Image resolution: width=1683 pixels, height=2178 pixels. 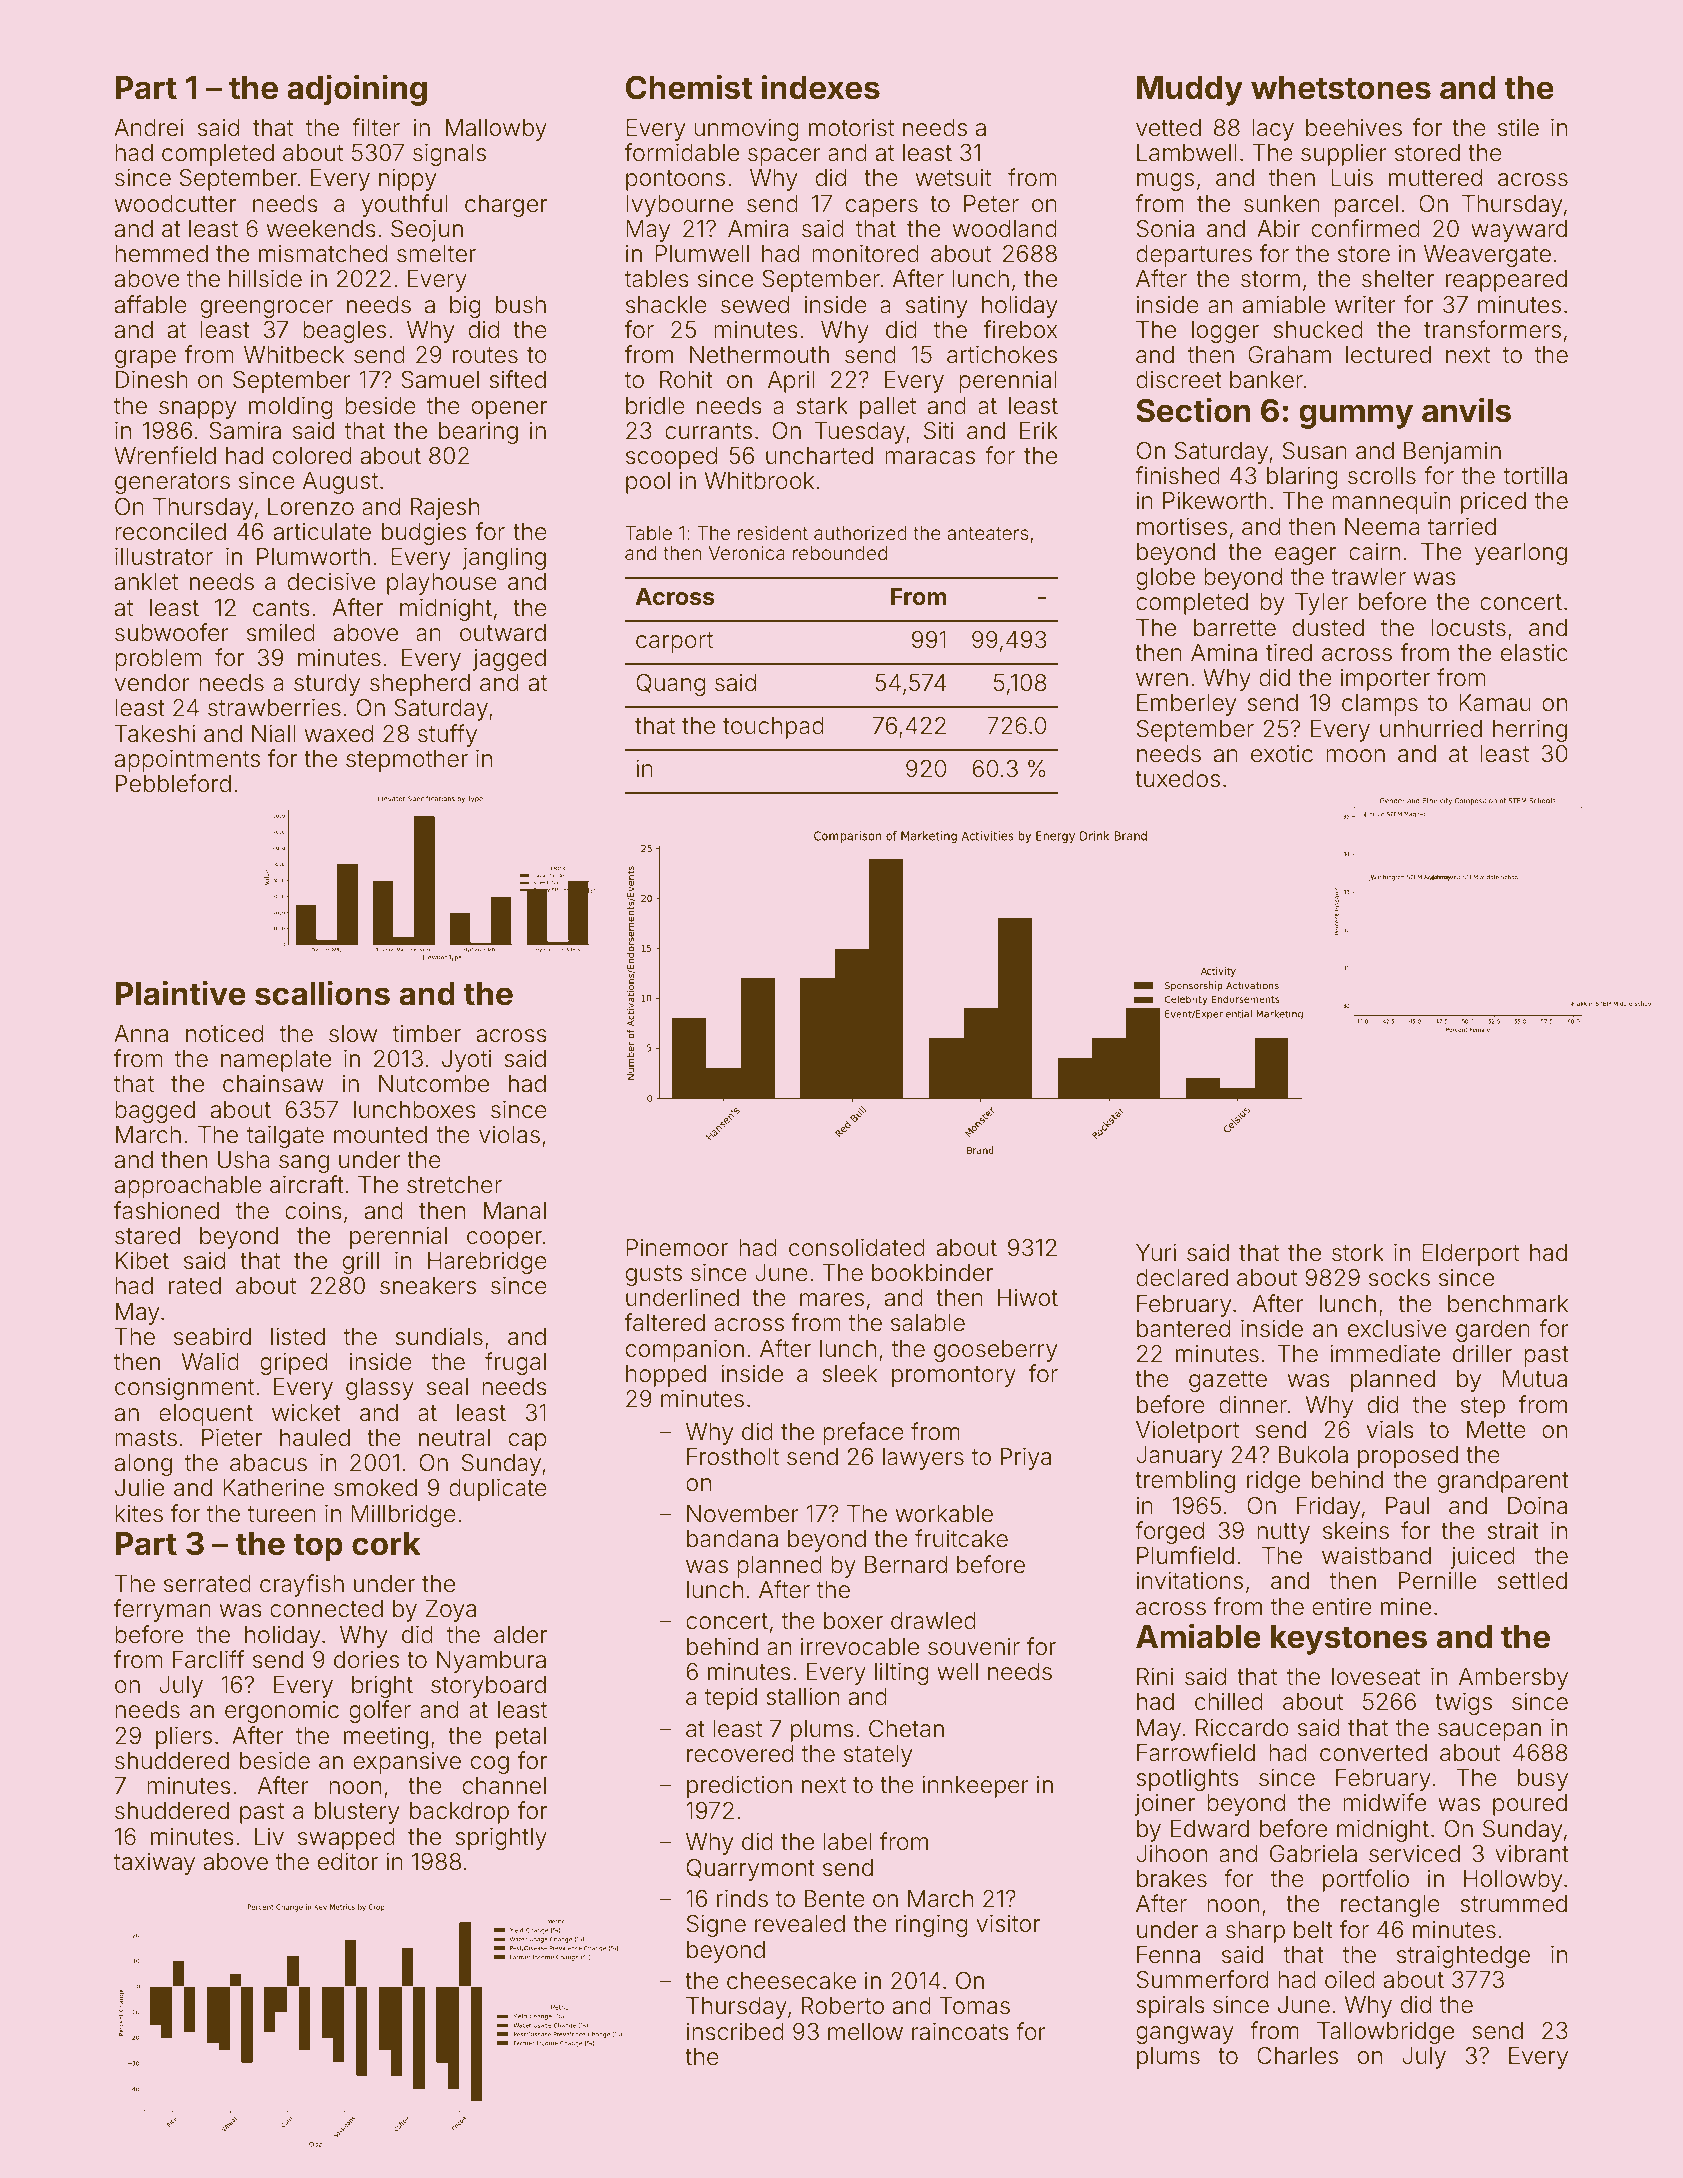 What do you see at coordinates (821, 87) in the image?
I see `indexes` at bounding box center [821, 87].
